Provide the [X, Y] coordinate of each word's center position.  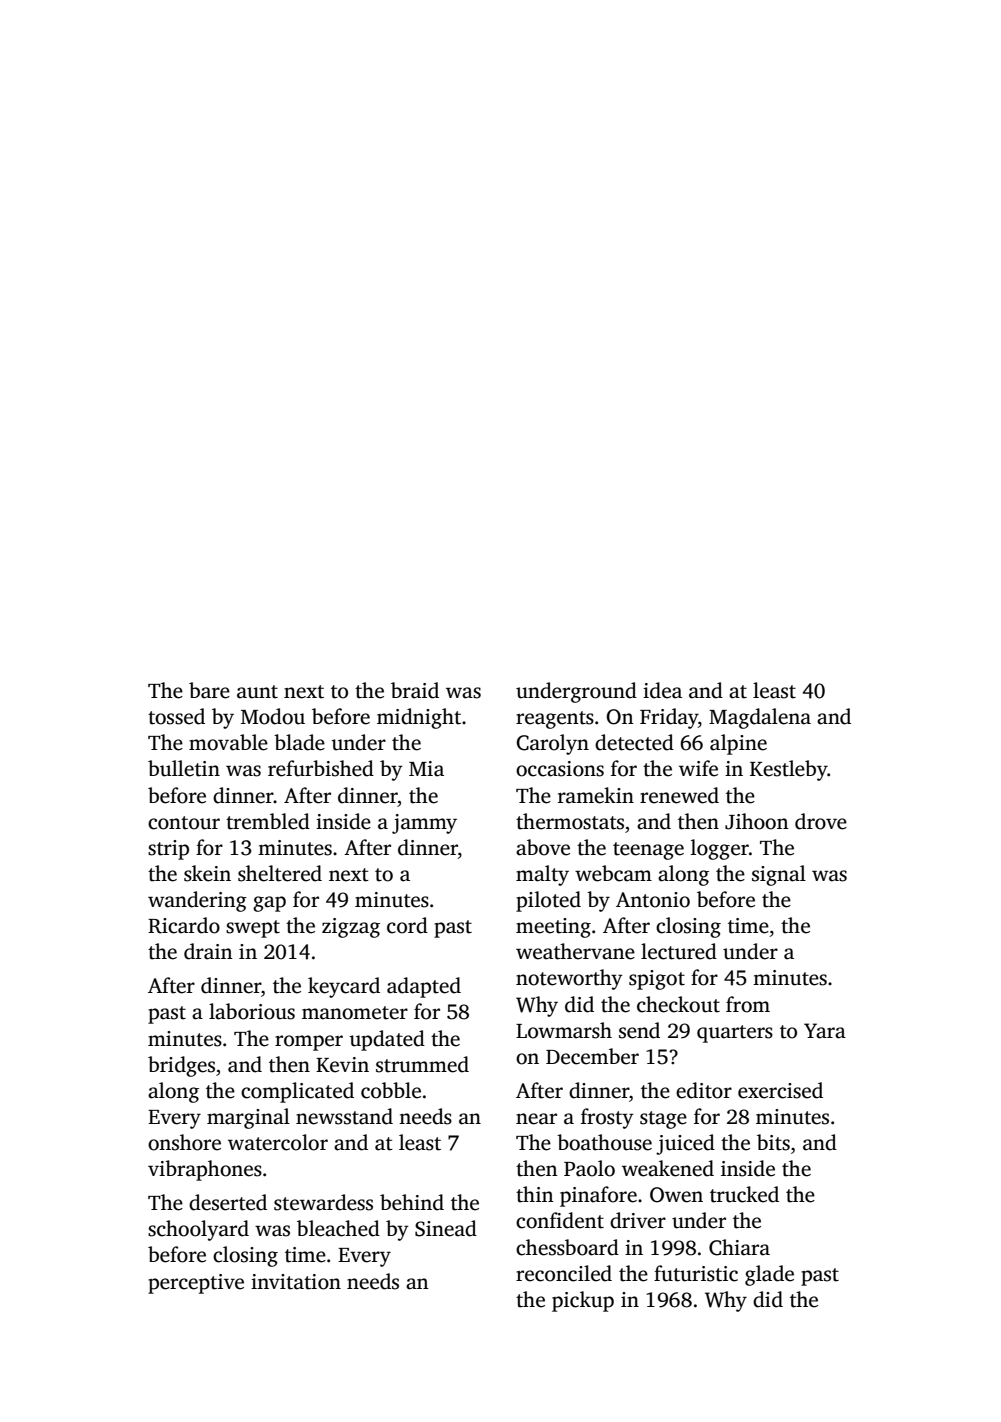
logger [720, 849]
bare [209, 690]
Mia [426, 769]
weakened [668, 1168]
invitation [296, 1282]
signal [779, 875]
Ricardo [184, 925]
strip [168, 850]
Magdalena [760, 718]
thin [535, 1194]
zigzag [351, 928]
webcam [613, 873]
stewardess [323, 1202]
